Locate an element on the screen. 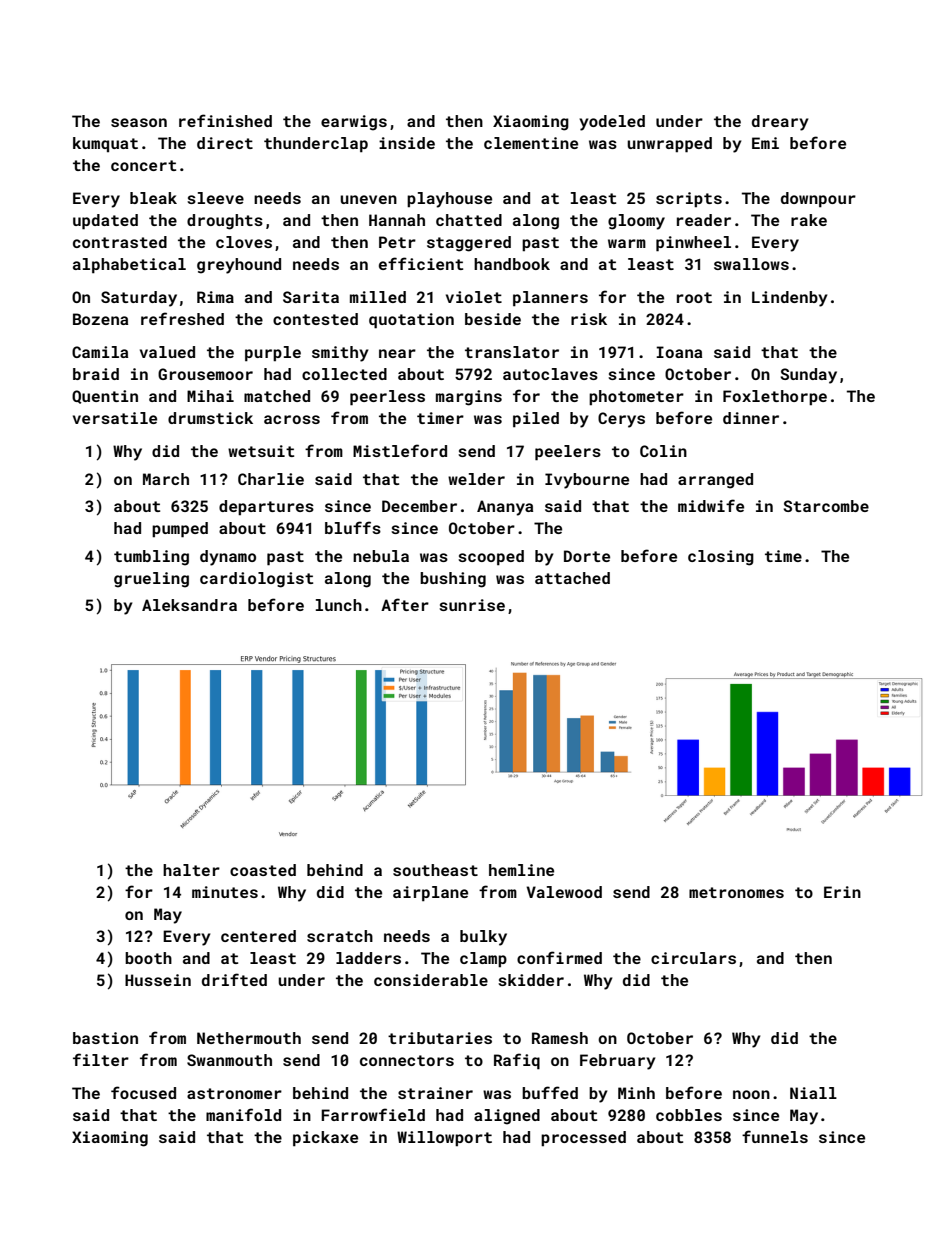  coasted is located at coordinates (263, 870).
